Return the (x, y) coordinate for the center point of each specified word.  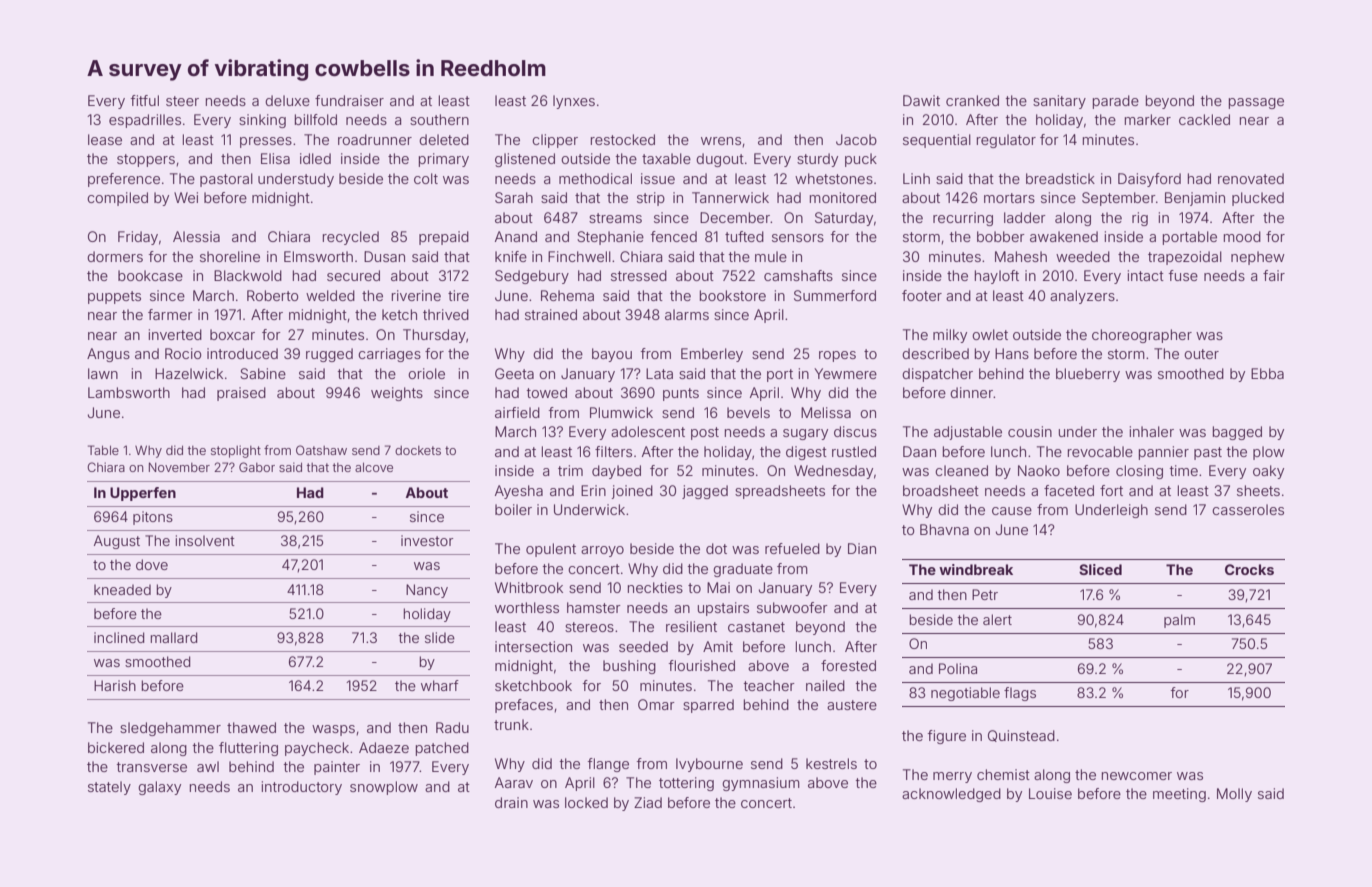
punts (681, 394)
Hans (1012, 353)
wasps (333, 730)
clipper (555, 141)
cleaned (961, 470)
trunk (511, 724)
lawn (103, 373)
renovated (1251, 178)
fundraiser (349, 100)
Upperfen (143, 494)
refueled (792, 548)
